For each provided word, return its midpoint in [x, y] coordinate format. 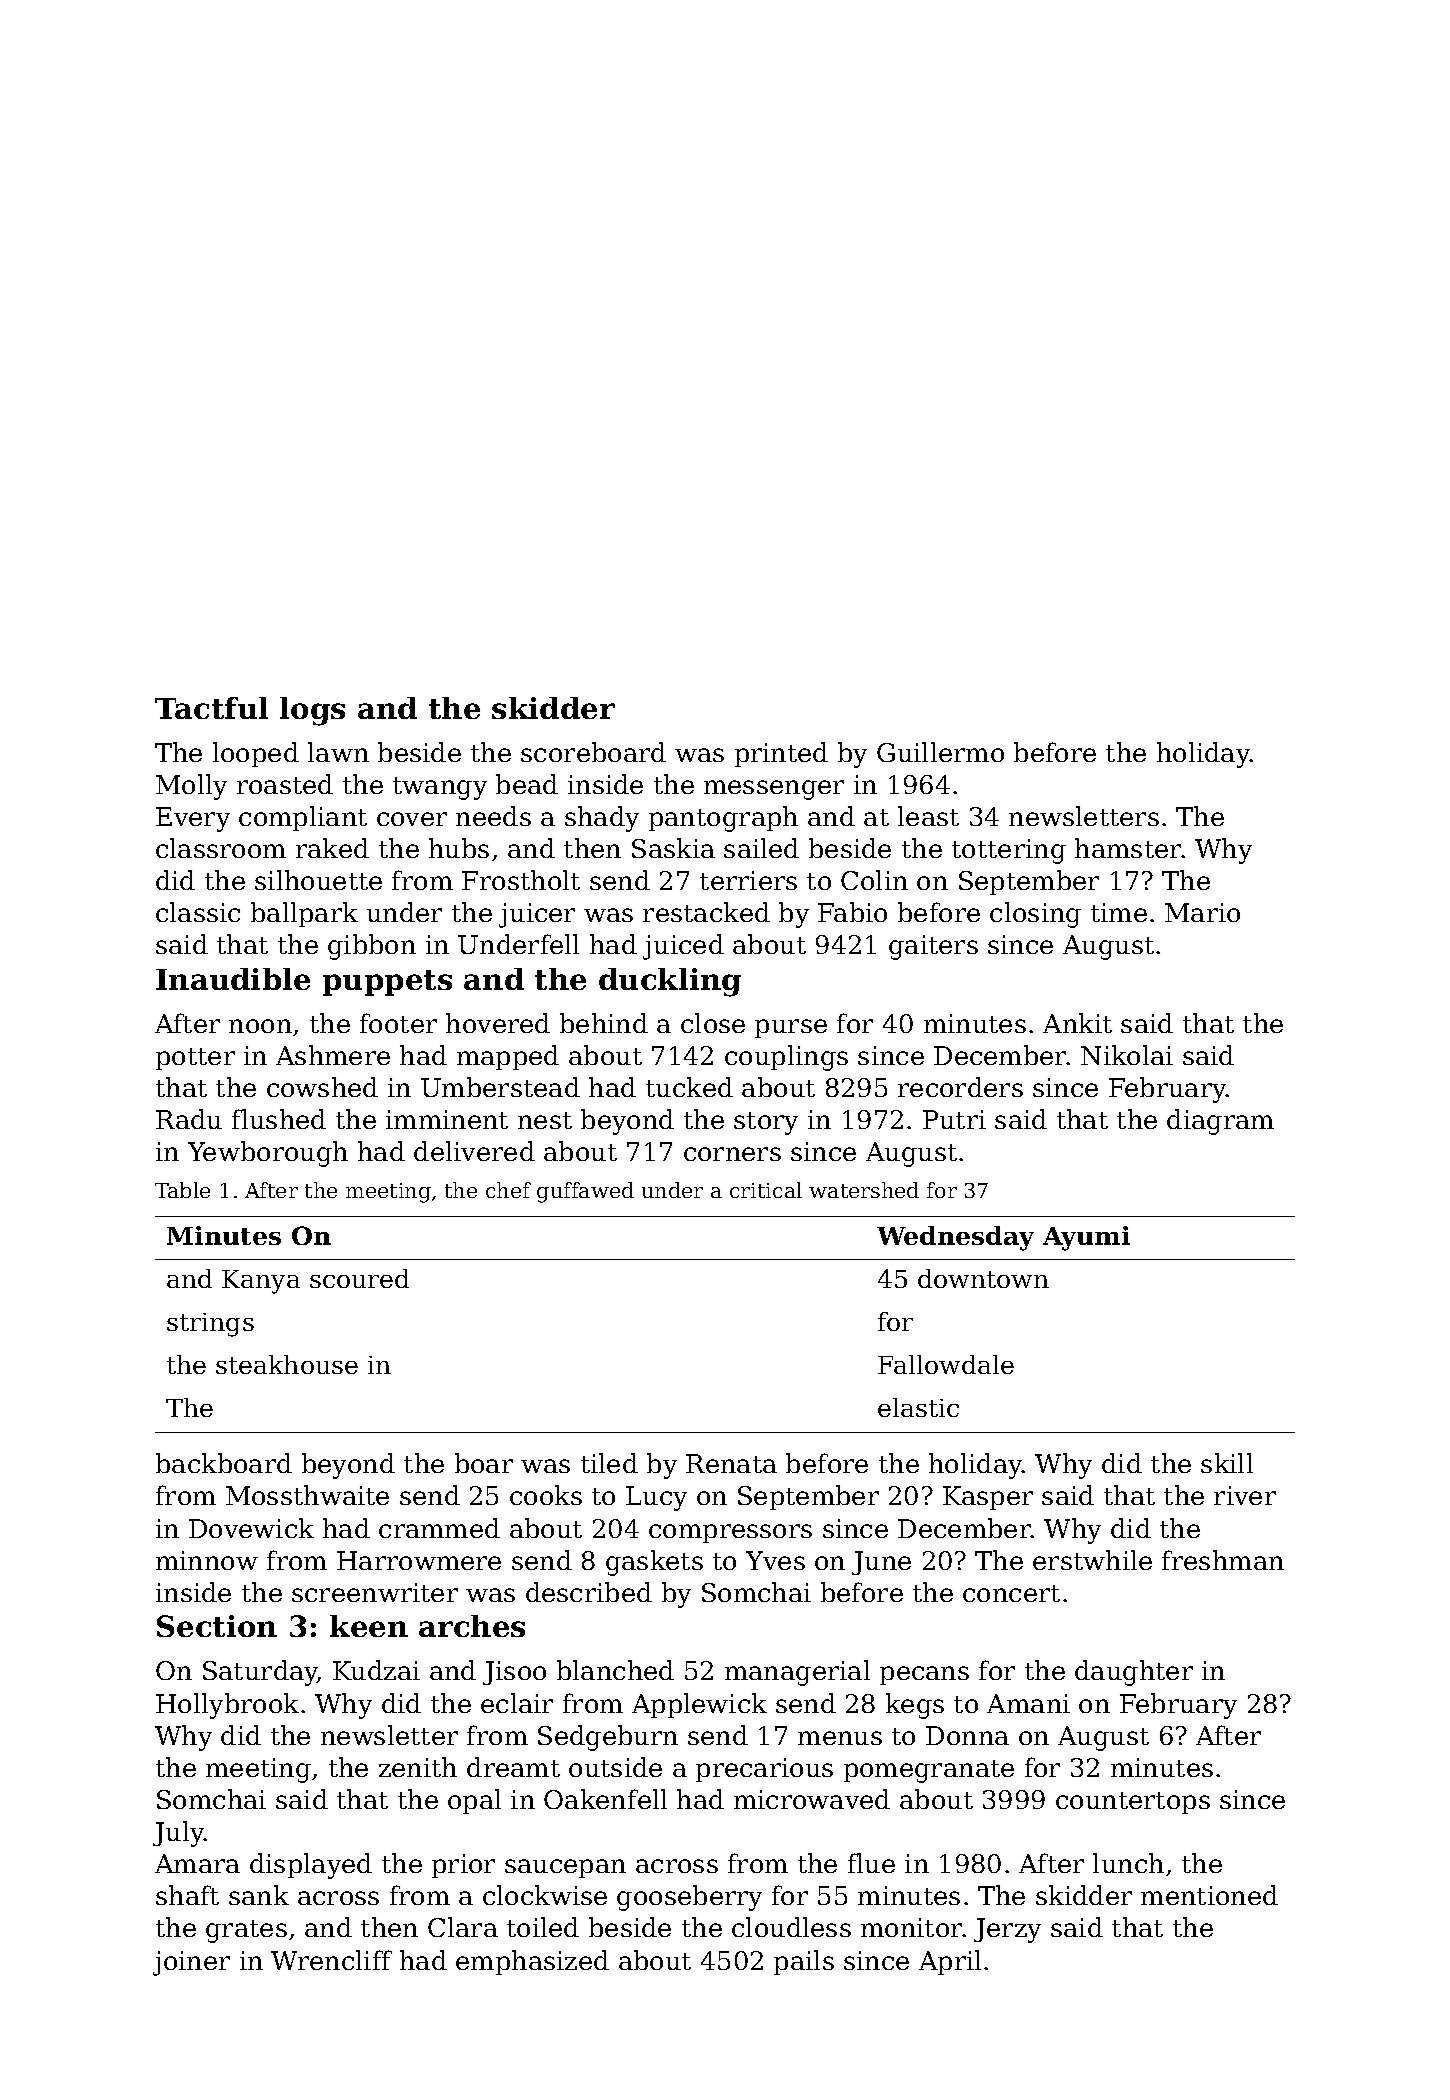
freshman [1223, 1560]
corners [732, 1154]
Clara [463, 1927]
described [589, 1592]
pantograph [723, 819]
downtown [983, 1278]
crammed [439, 1528]
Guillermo [940, 752]
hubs [459, 848]
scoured [359, 1278]
